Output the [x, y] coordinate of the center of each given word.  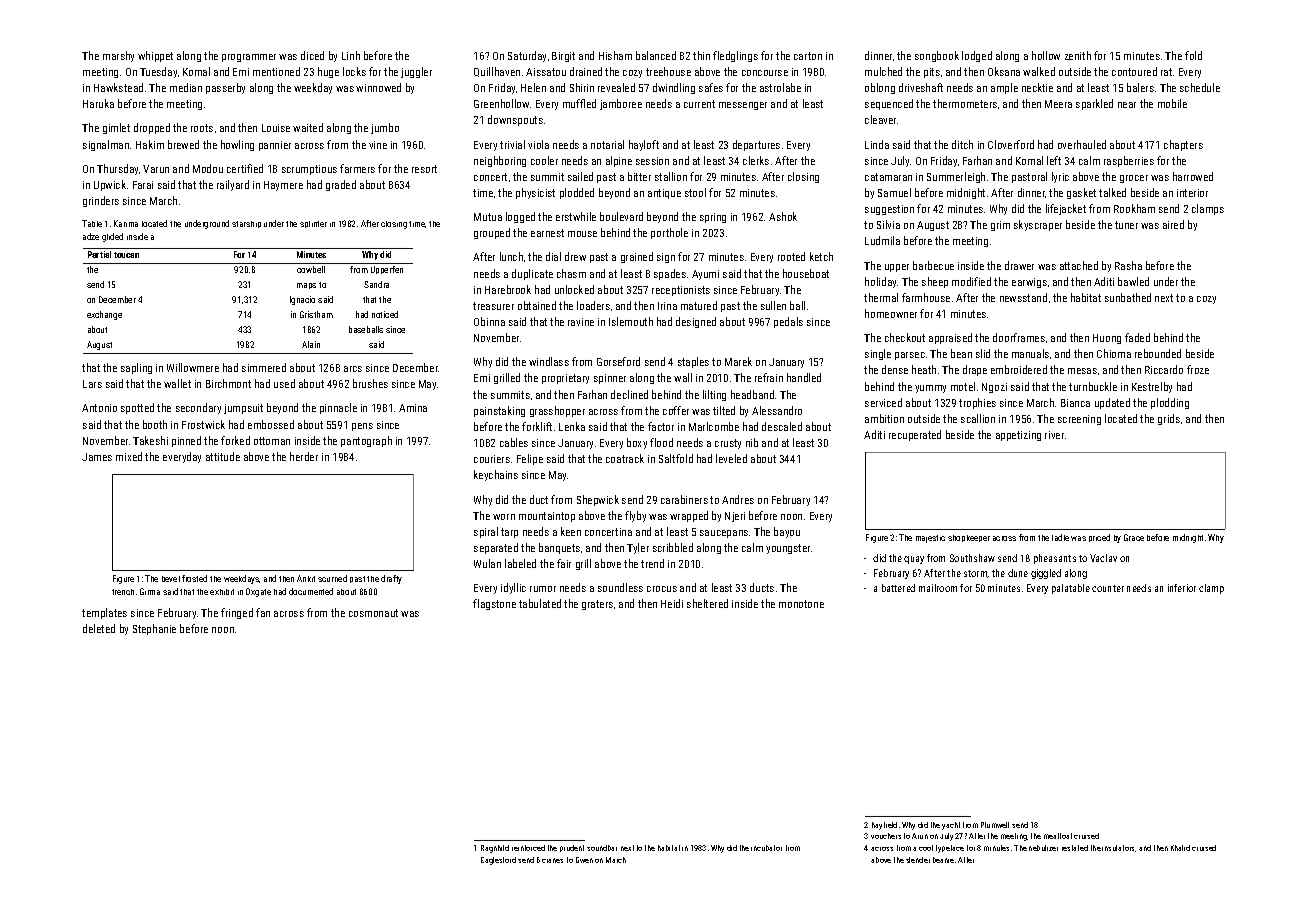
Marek [738, 361]
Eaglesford [498, 861]
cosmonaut [373, 613]
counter [1108, 588]
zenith [1078, 55]
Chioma [1114, 353]
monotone [801, 604]
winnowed [378, 87]
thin [701, 55]
